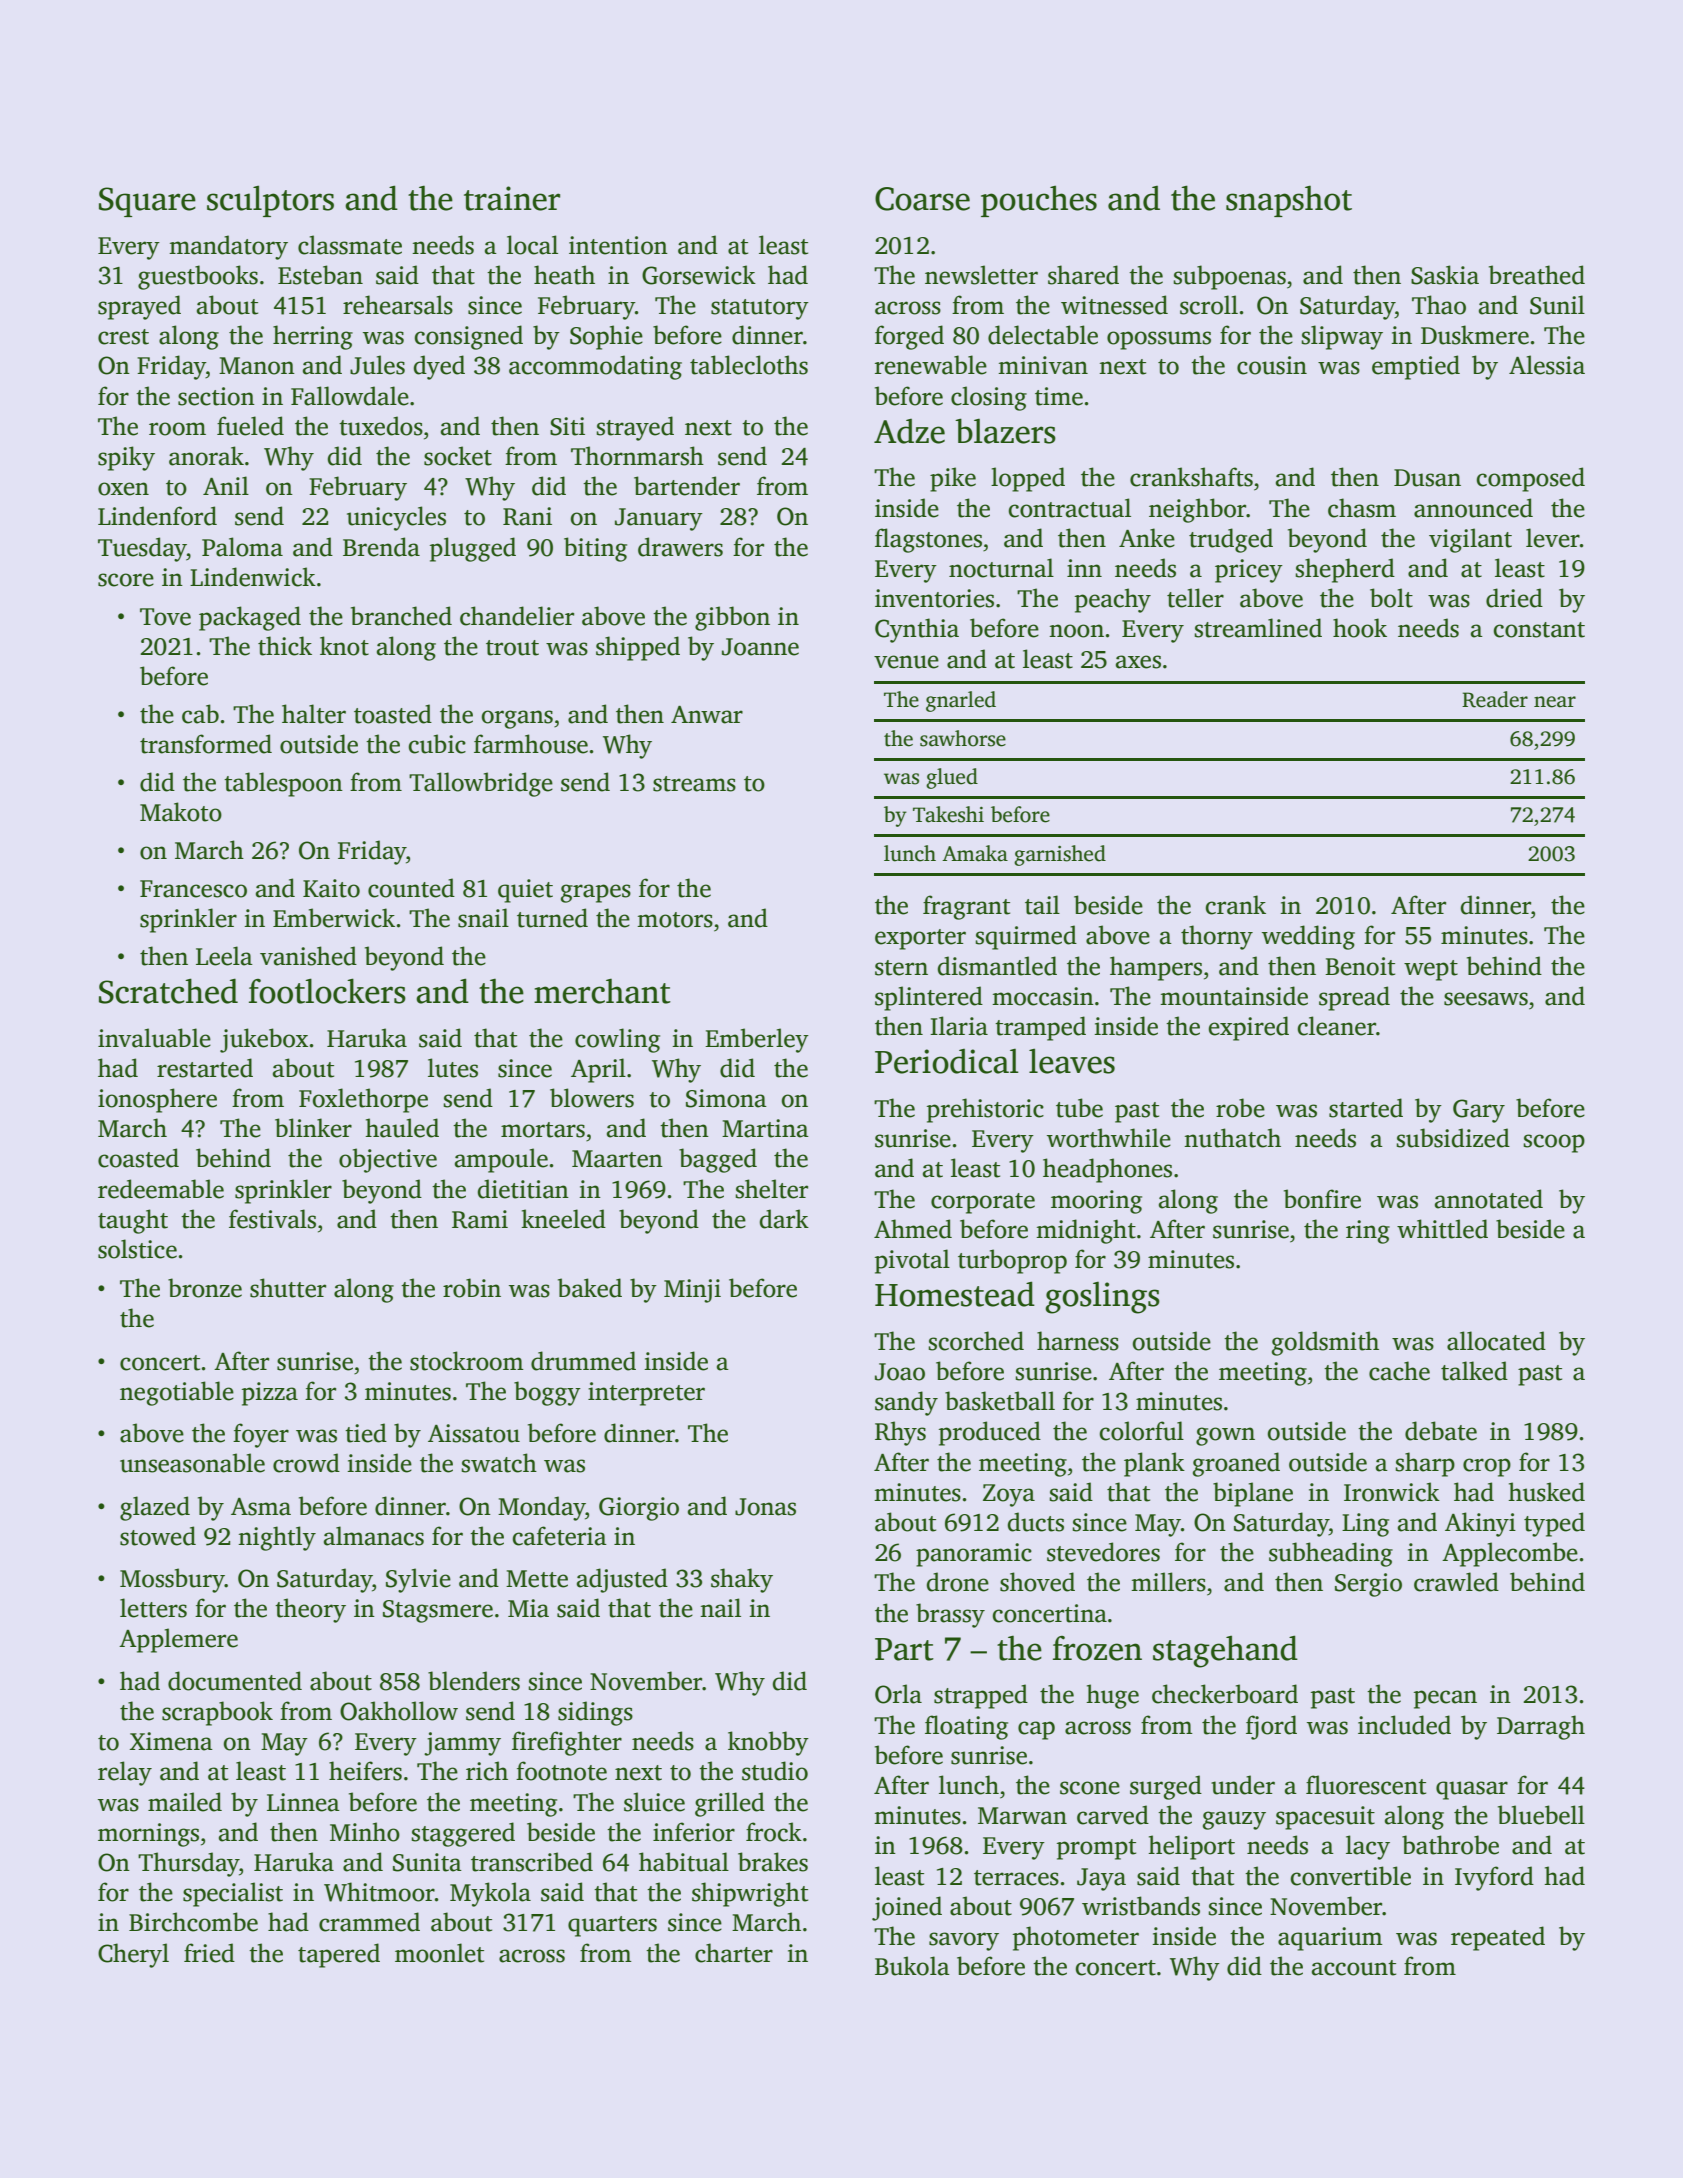 This screenshot has width=1683, height=2178. Describe the element at coordinates (168, 991) in the screenshot. I see `Scratched` at that location.
